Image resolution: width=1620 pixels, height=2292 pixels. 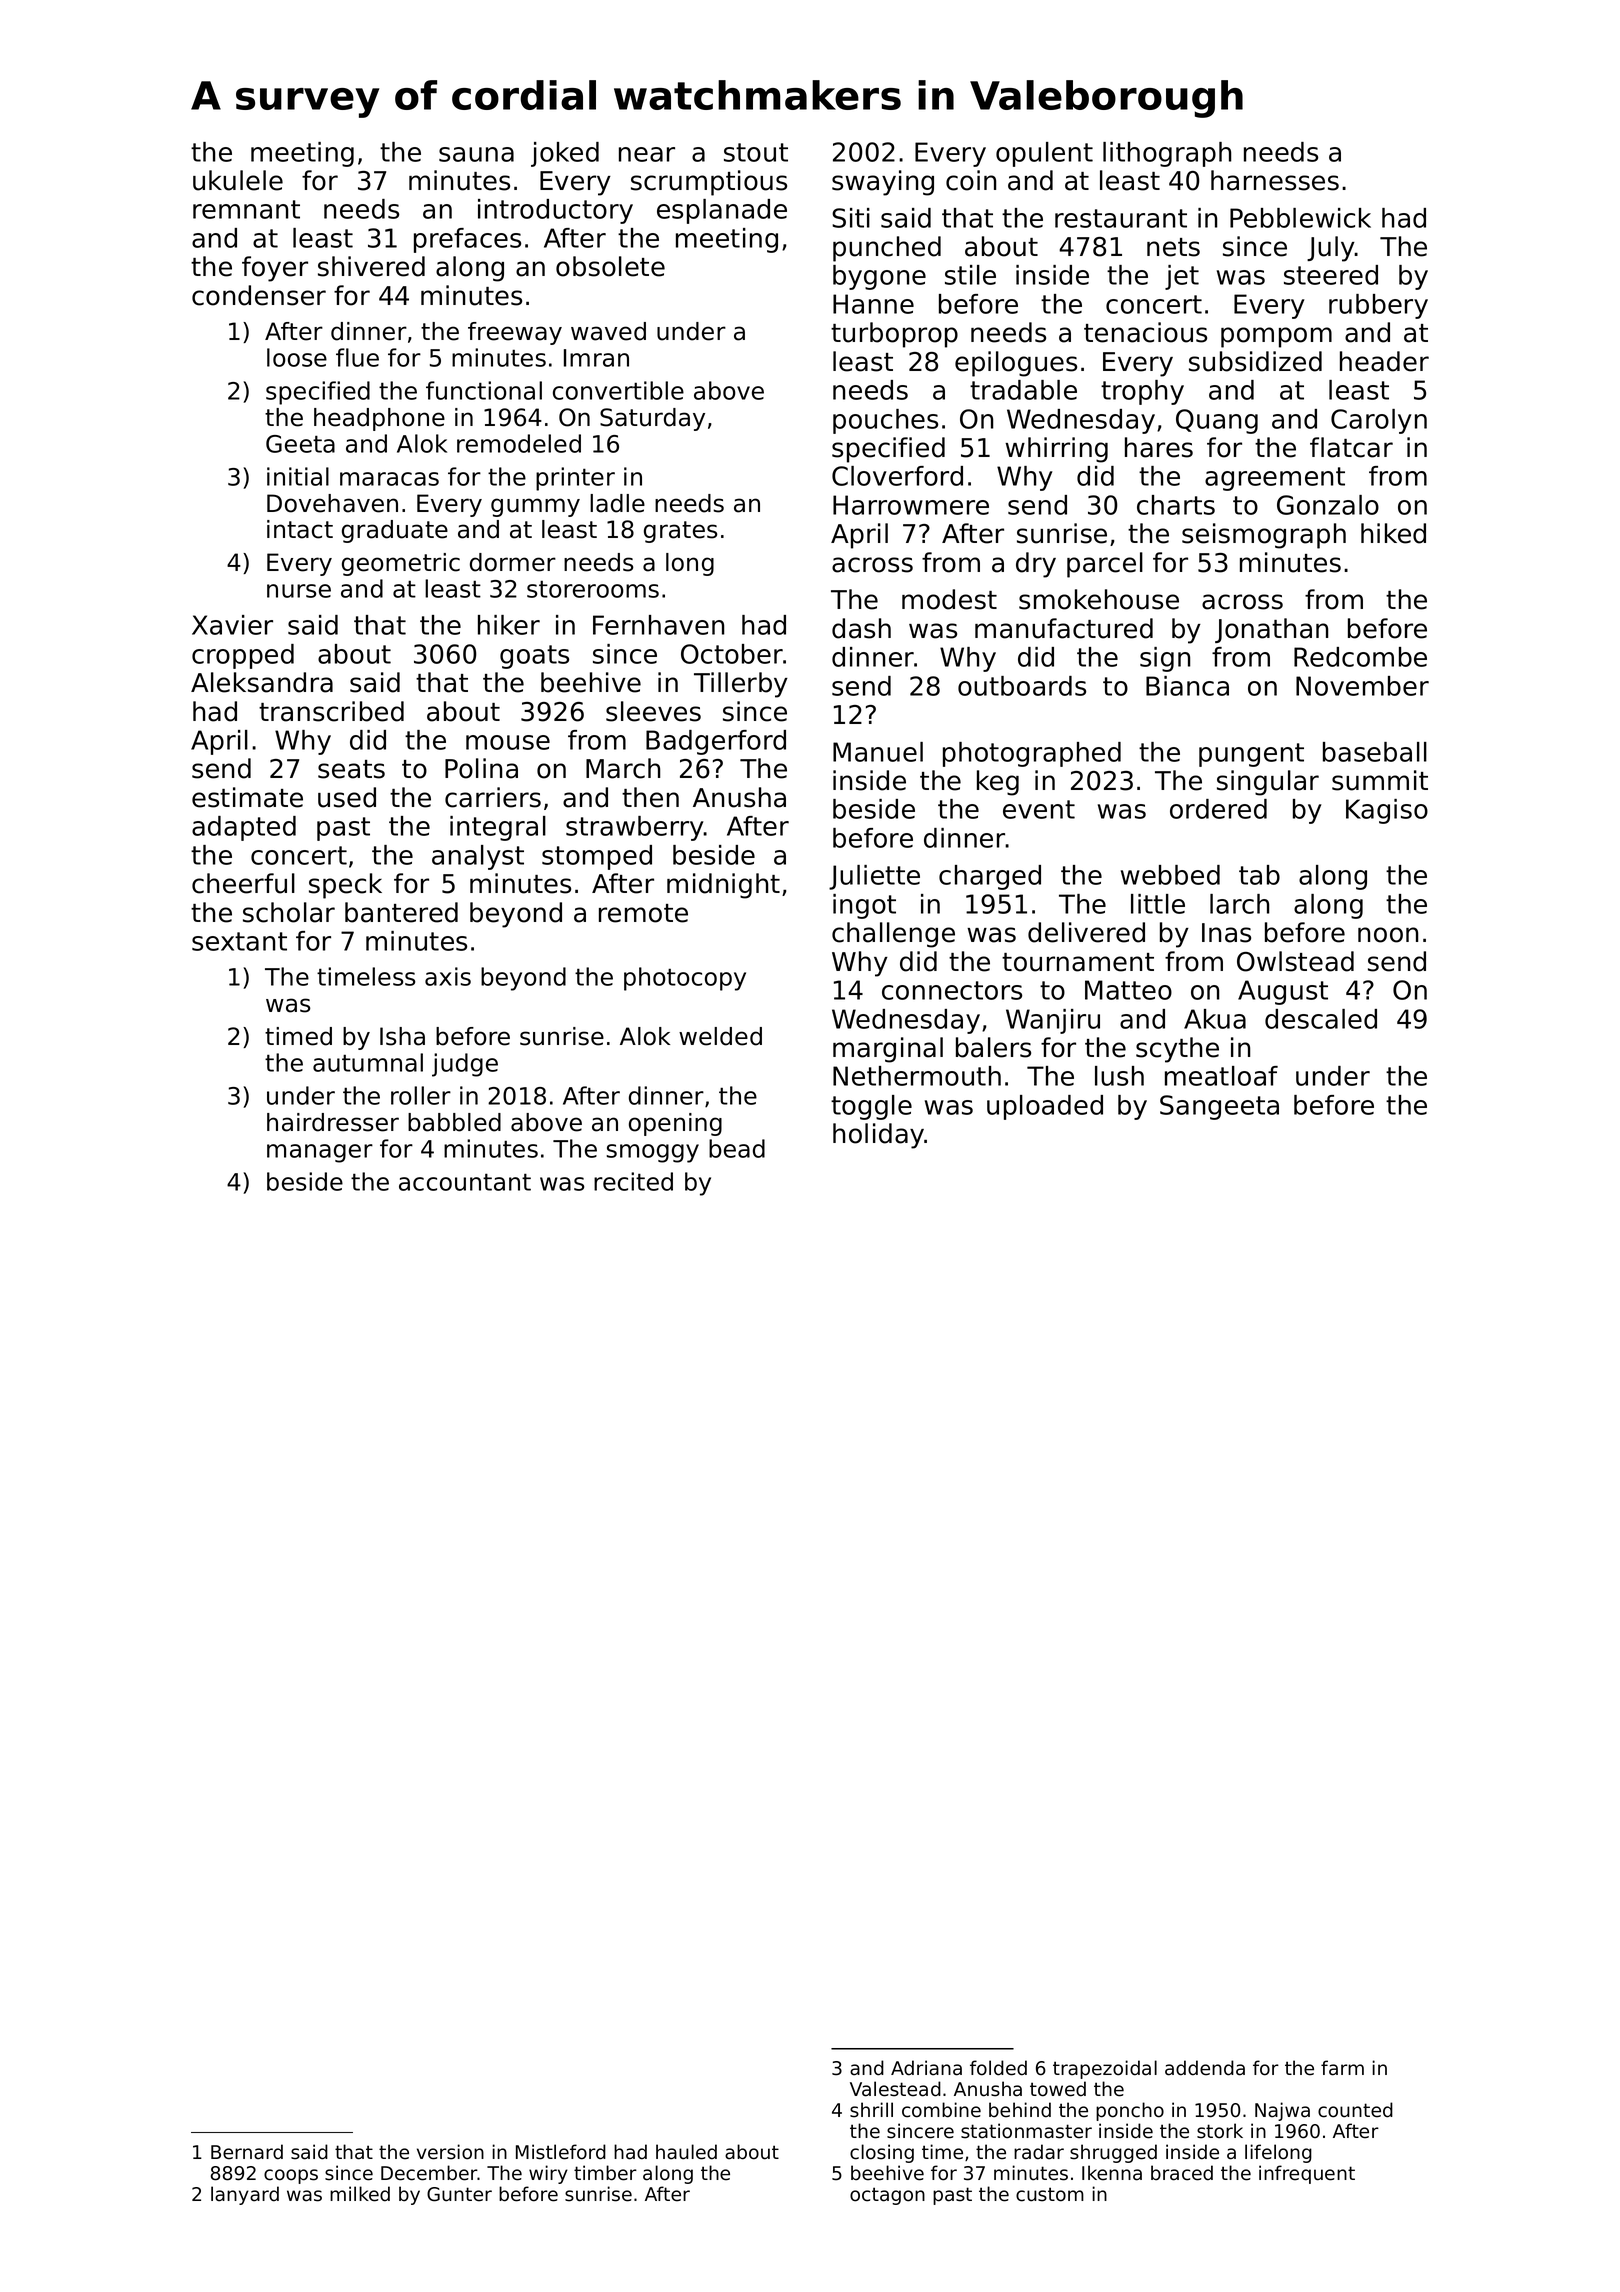 I want to click on ukulele, so click(x=238, y=180).
